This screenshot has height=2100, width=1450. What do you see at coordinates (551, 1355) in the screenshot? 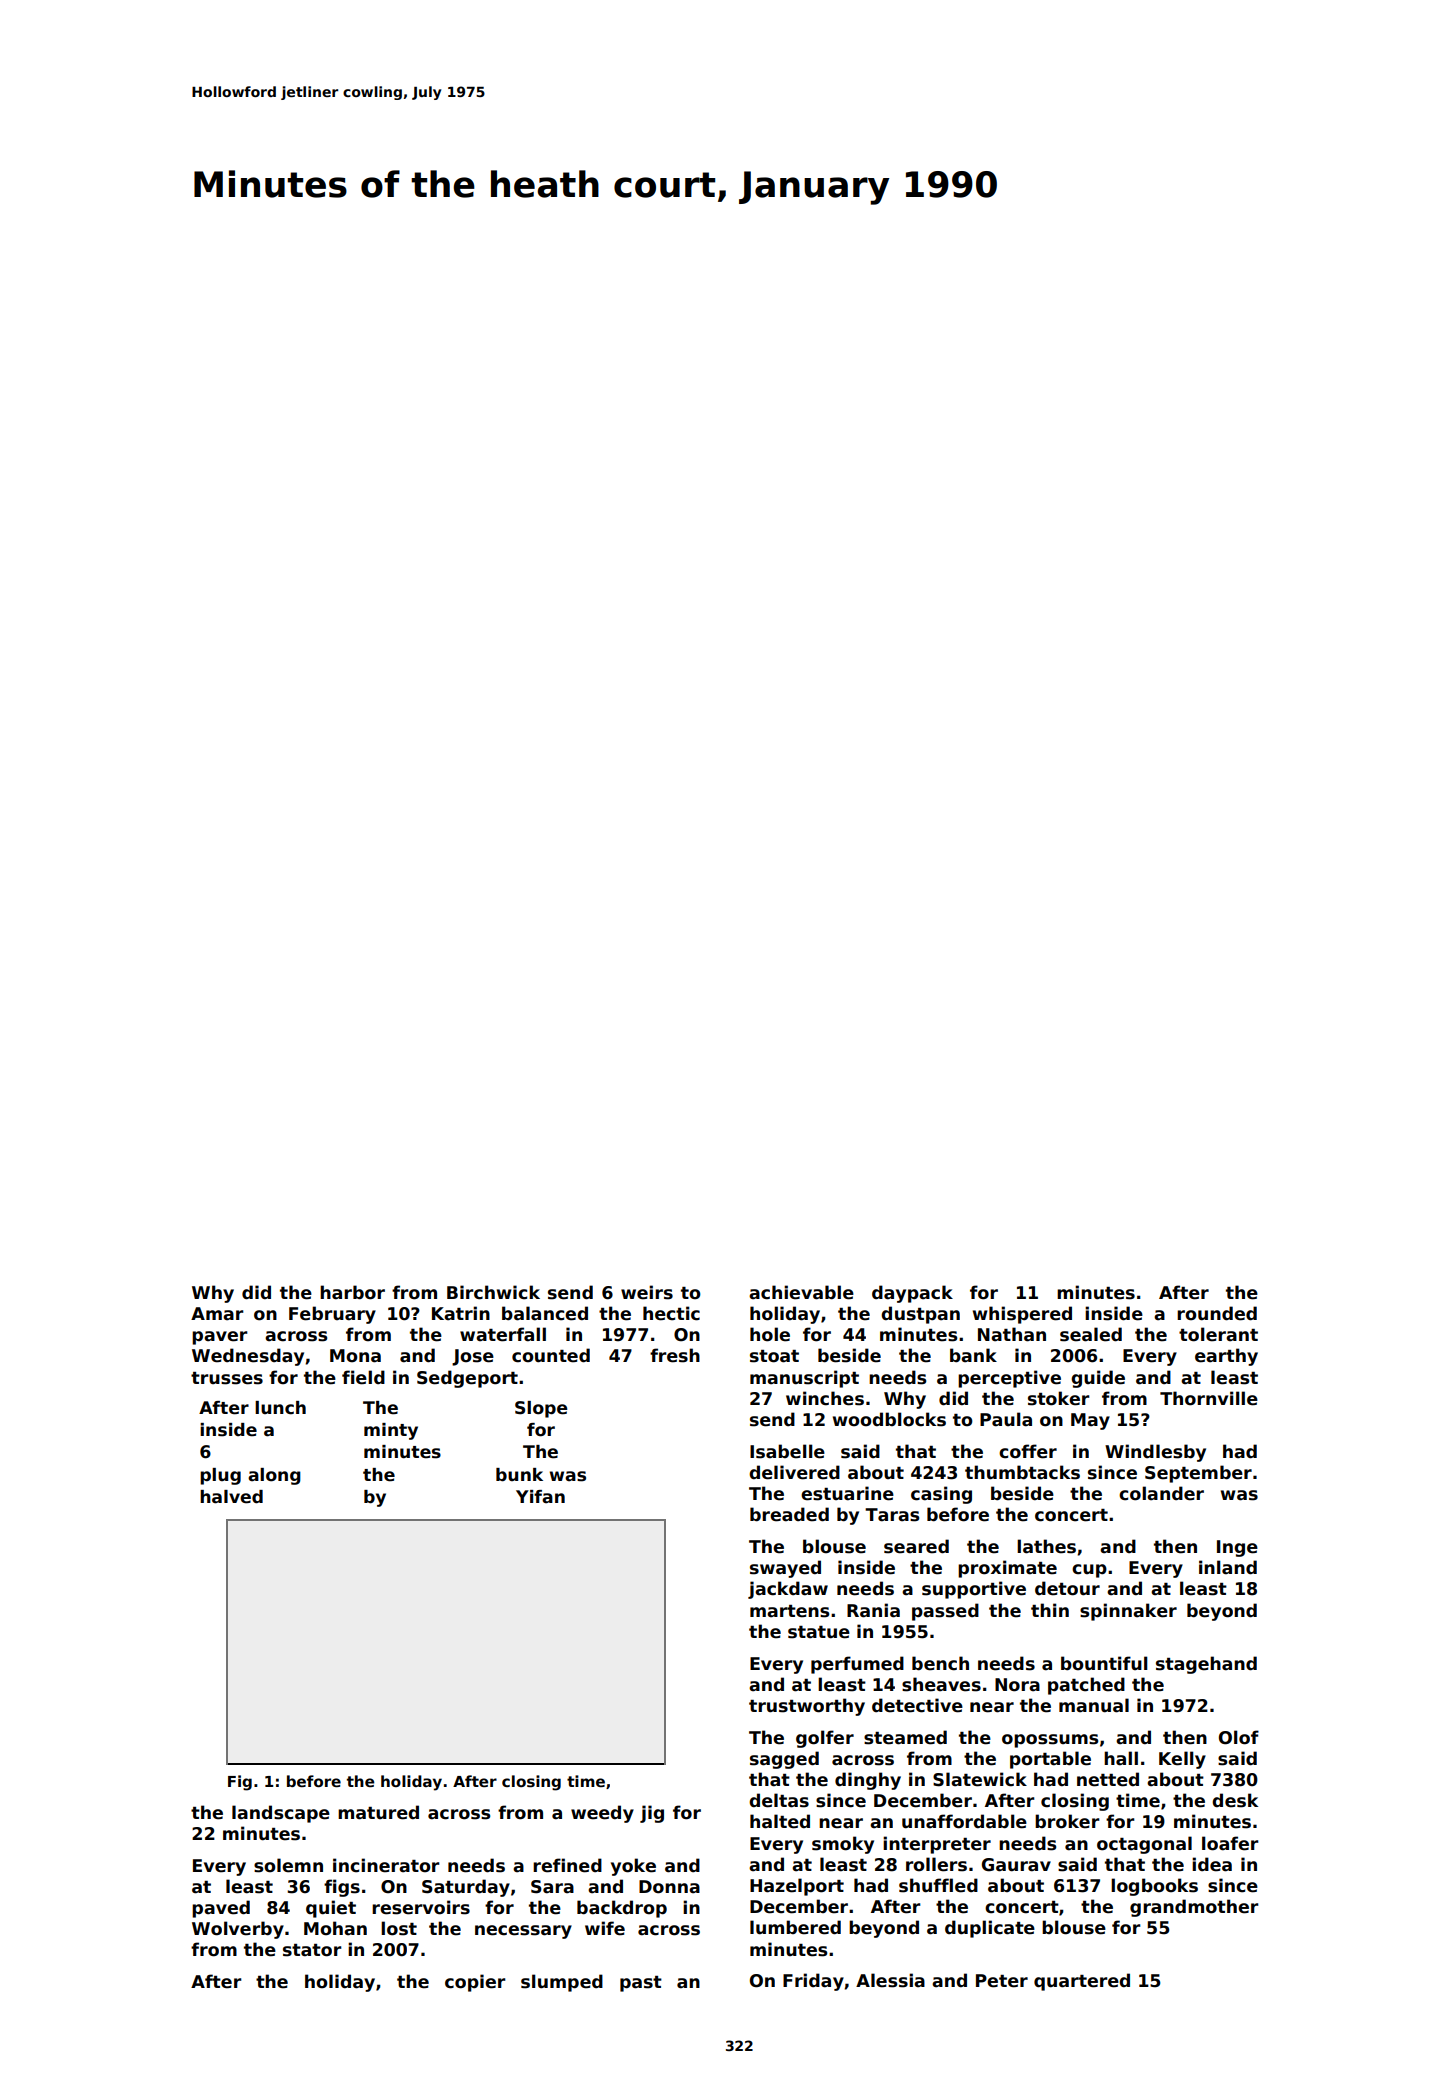
I see `counted` at bounding box center [551, 1355].
